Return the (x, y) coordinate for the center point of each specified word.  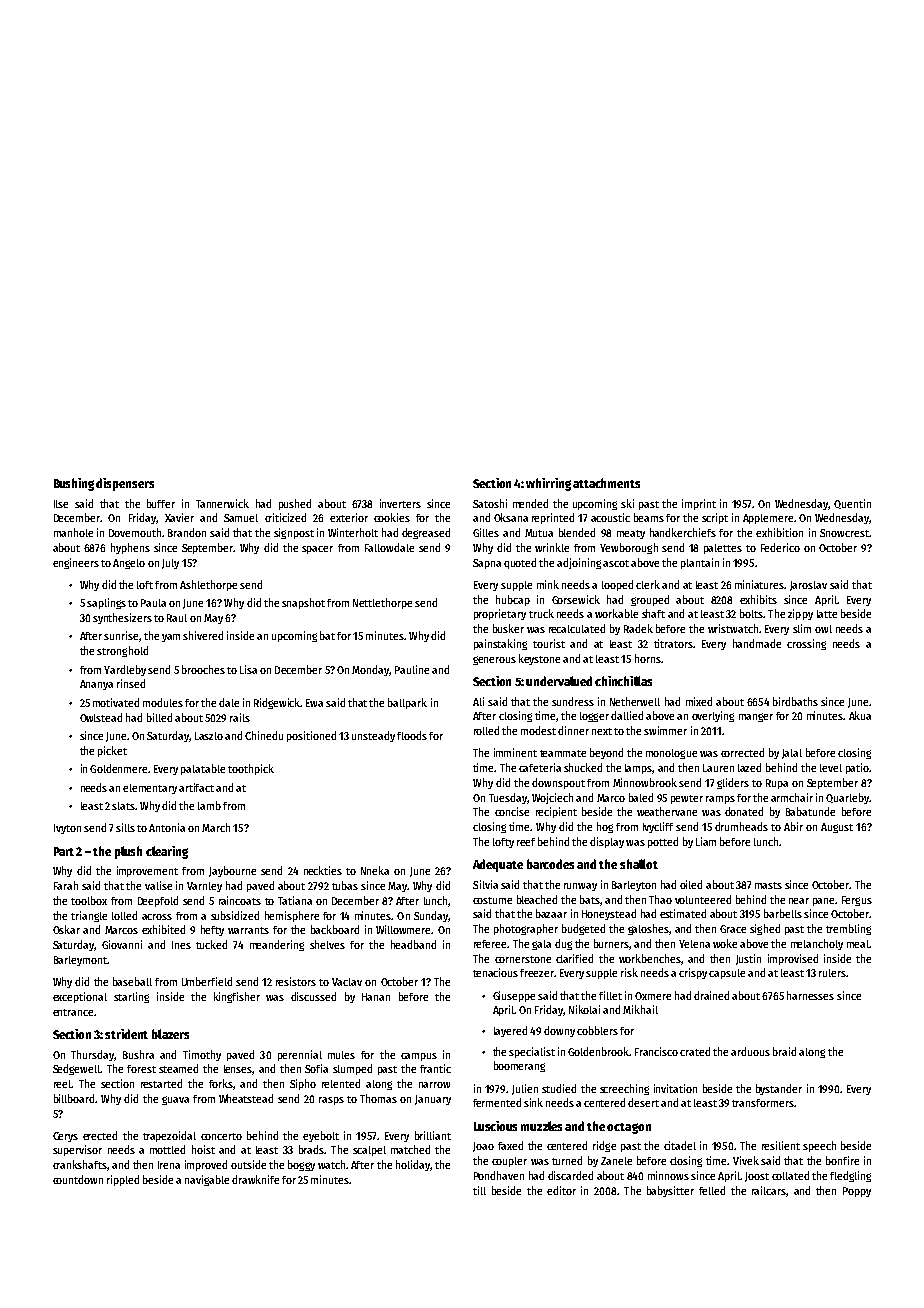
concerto (221, 1136)
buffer (161, 503)
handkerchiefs (683, 532)
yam (171, 638)
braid (784, 1051)
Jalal (792, 754)
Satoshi (490, 503)
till (479, 1190)
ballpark (407, 703)
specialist (532, 1052)
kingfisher (237, 997)
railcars (769, 1190)
